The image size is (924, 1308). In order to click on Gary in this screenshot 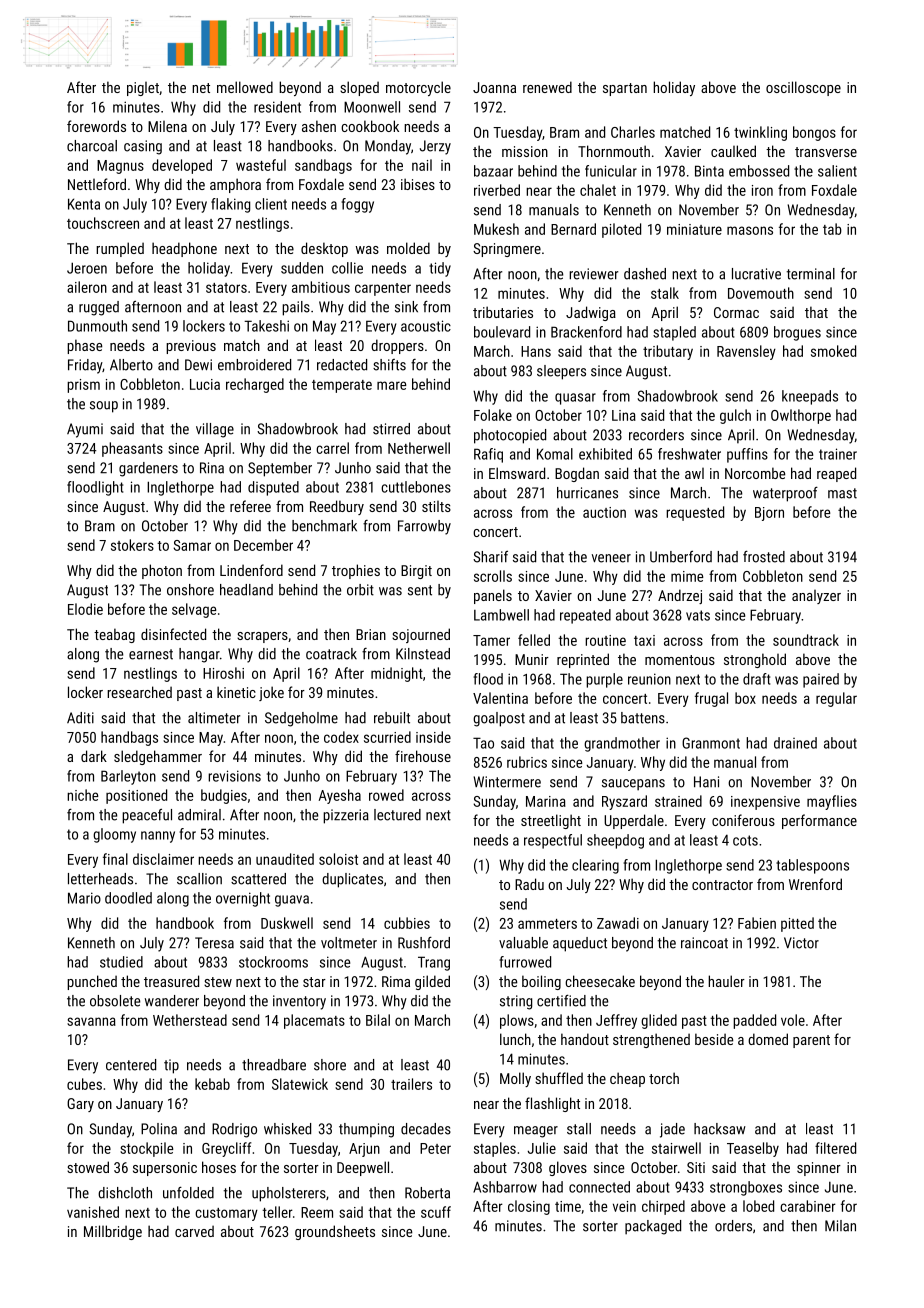, I will do `click(80, 1105)`.
